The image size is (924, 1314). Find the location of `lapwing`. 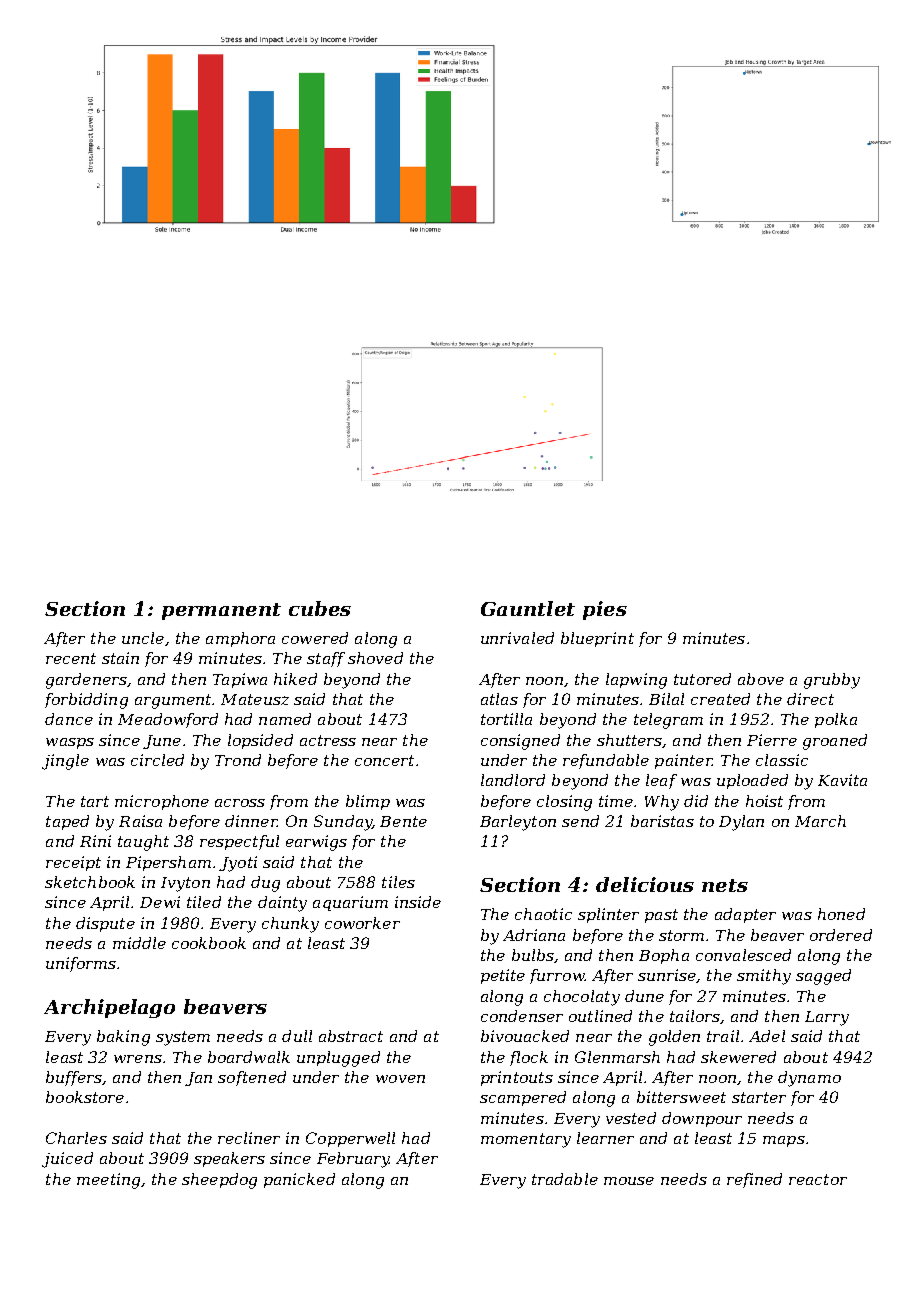

lapwing is located at coordinates (636, 681).
